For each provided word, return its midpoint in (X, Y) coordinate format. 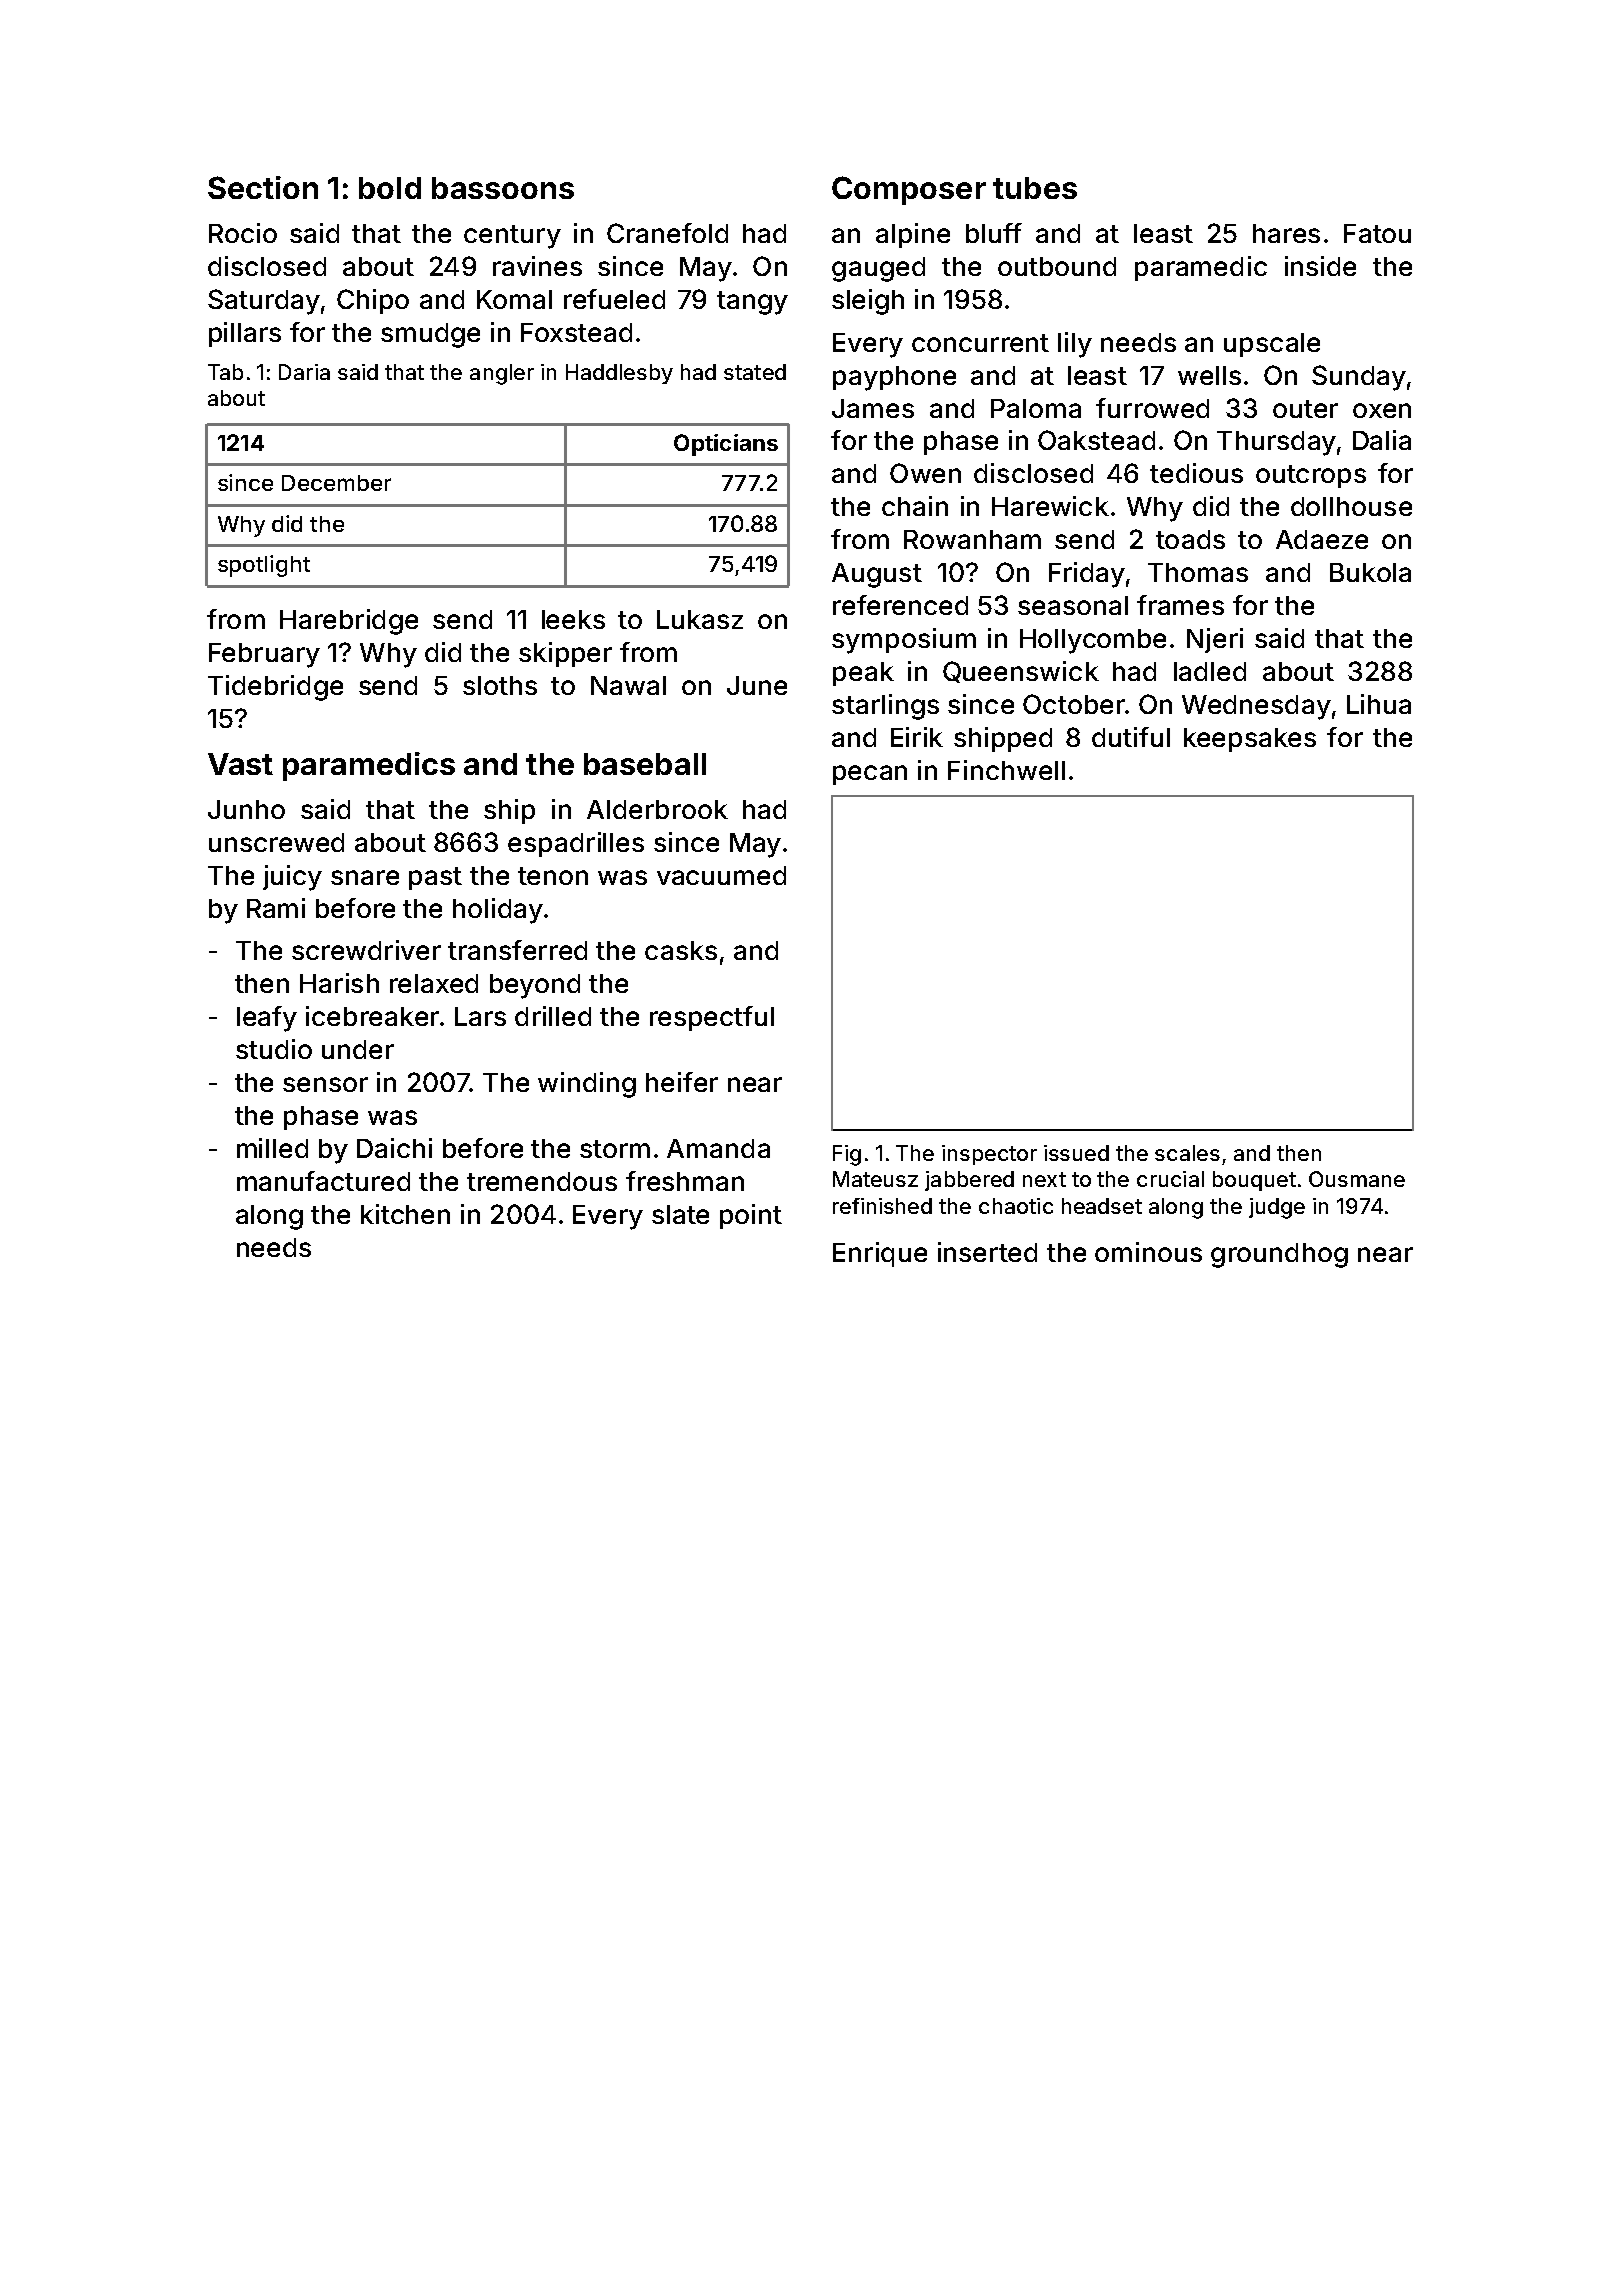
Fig (847, 1155)
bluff (994, 233)
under (358, 1049)
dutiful (1131, 737)
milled (272, 1148)
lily (1075, 345)
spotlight (264, 566)
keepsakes (1250, 740)
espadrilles (576, 844)
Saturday (264, 302)
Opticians (726, 445)
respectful (712, 1018)
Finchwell (1006, 770)
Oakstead (1096, 440)
